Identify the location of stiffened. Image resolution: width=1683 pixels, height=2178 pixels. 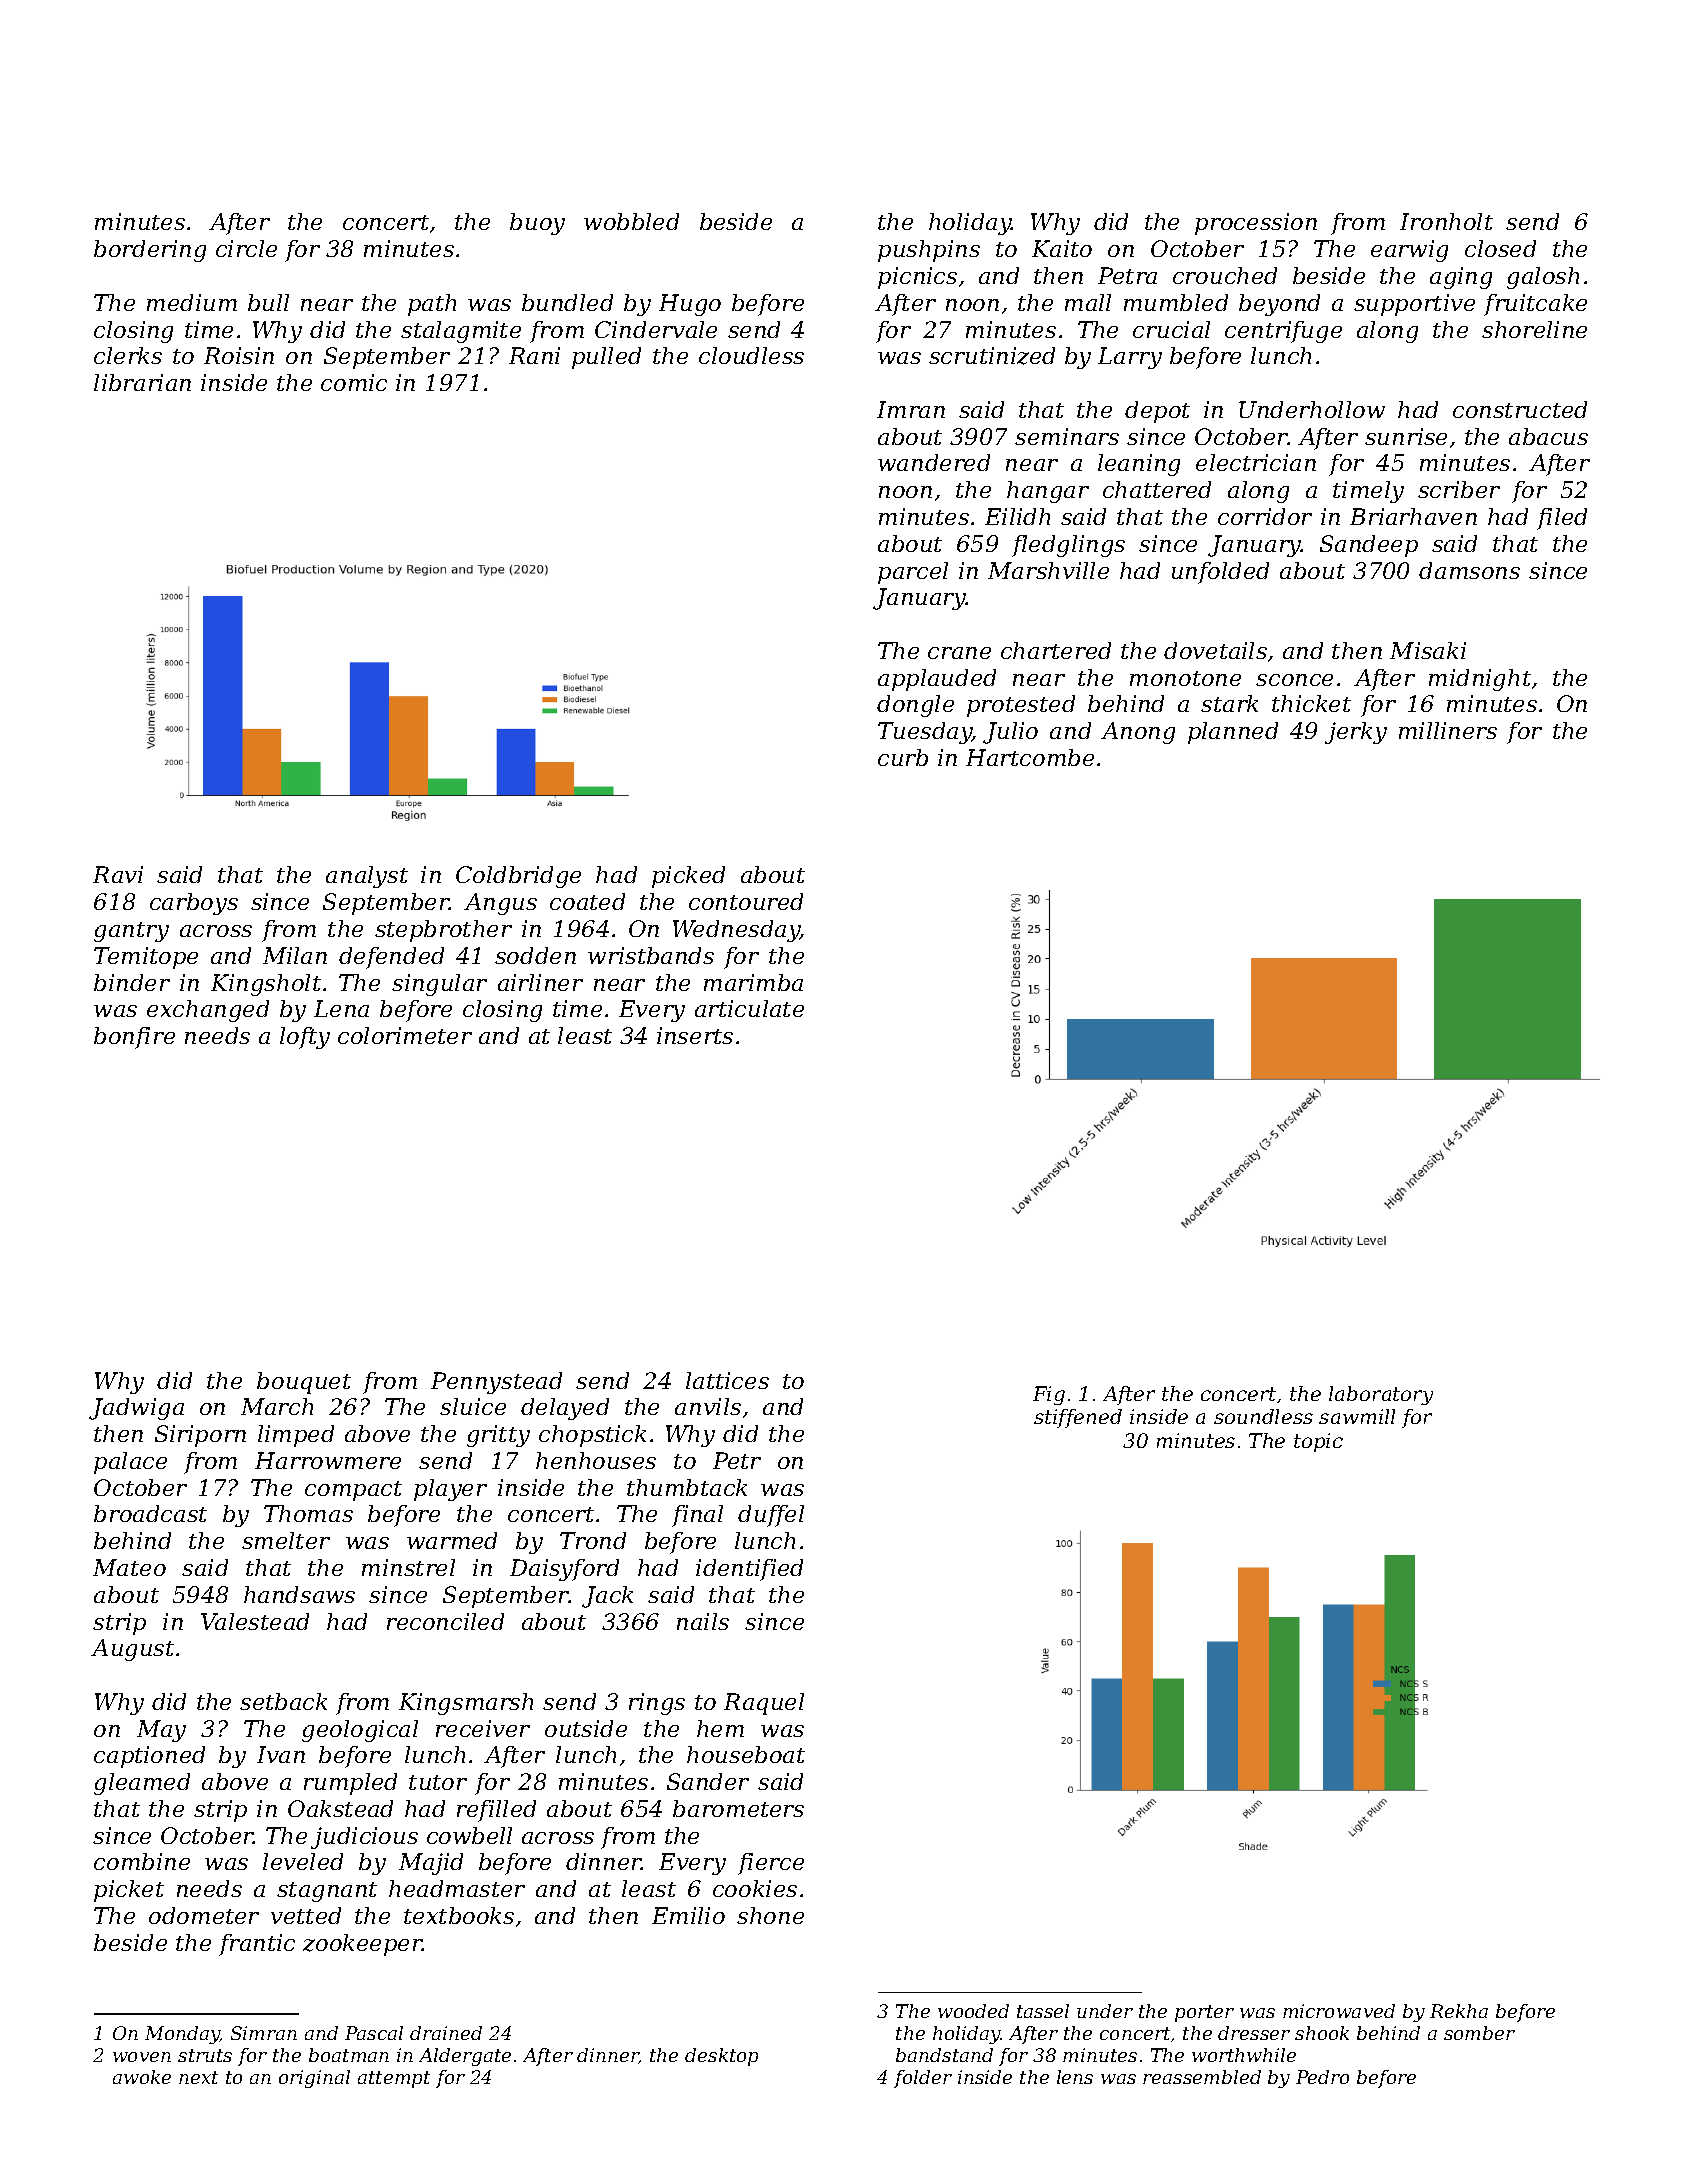
(1078, 1418).
